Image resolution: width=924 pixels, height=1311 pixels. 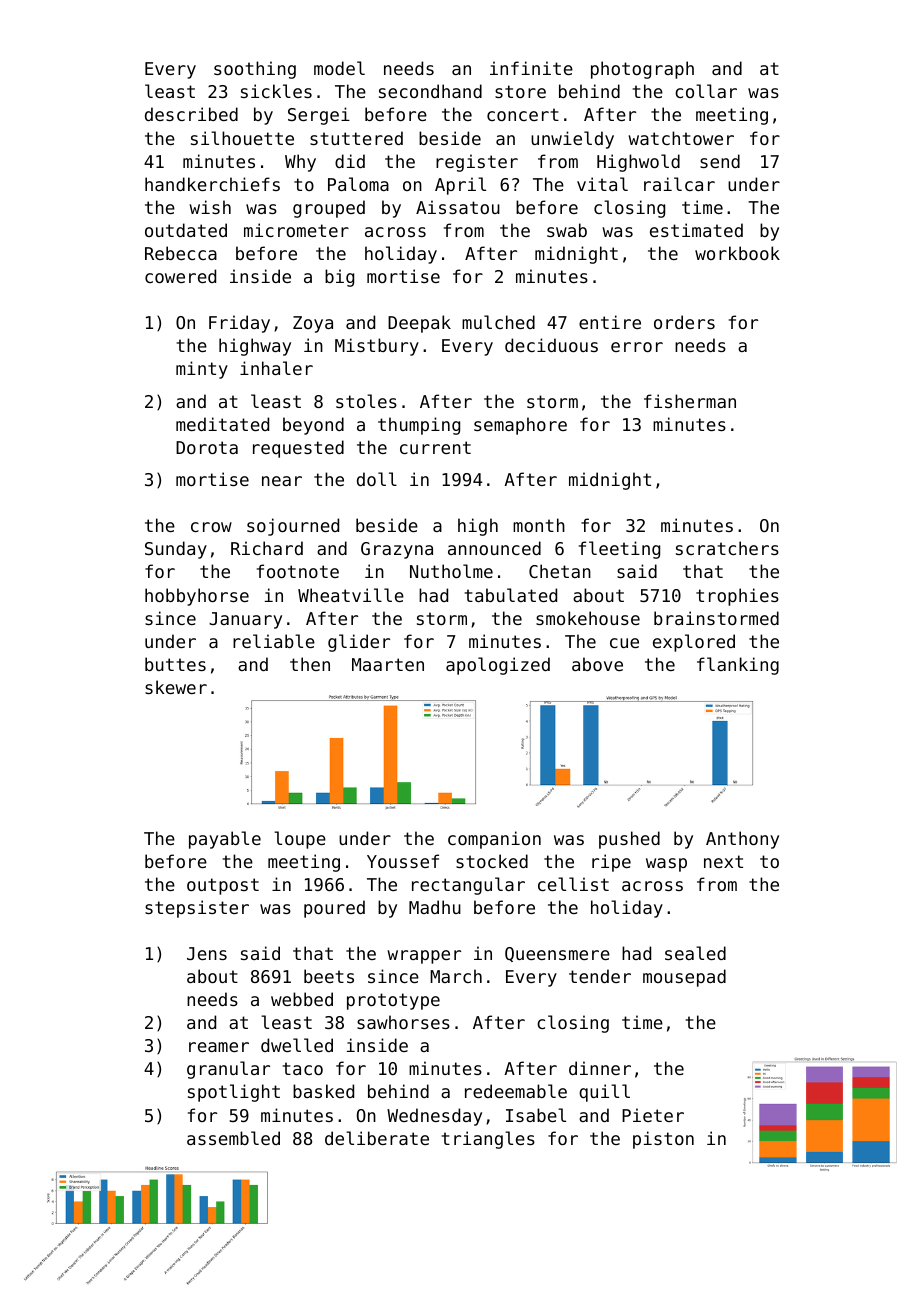 I want to click on assembled, so click(x=233, y=1138).
